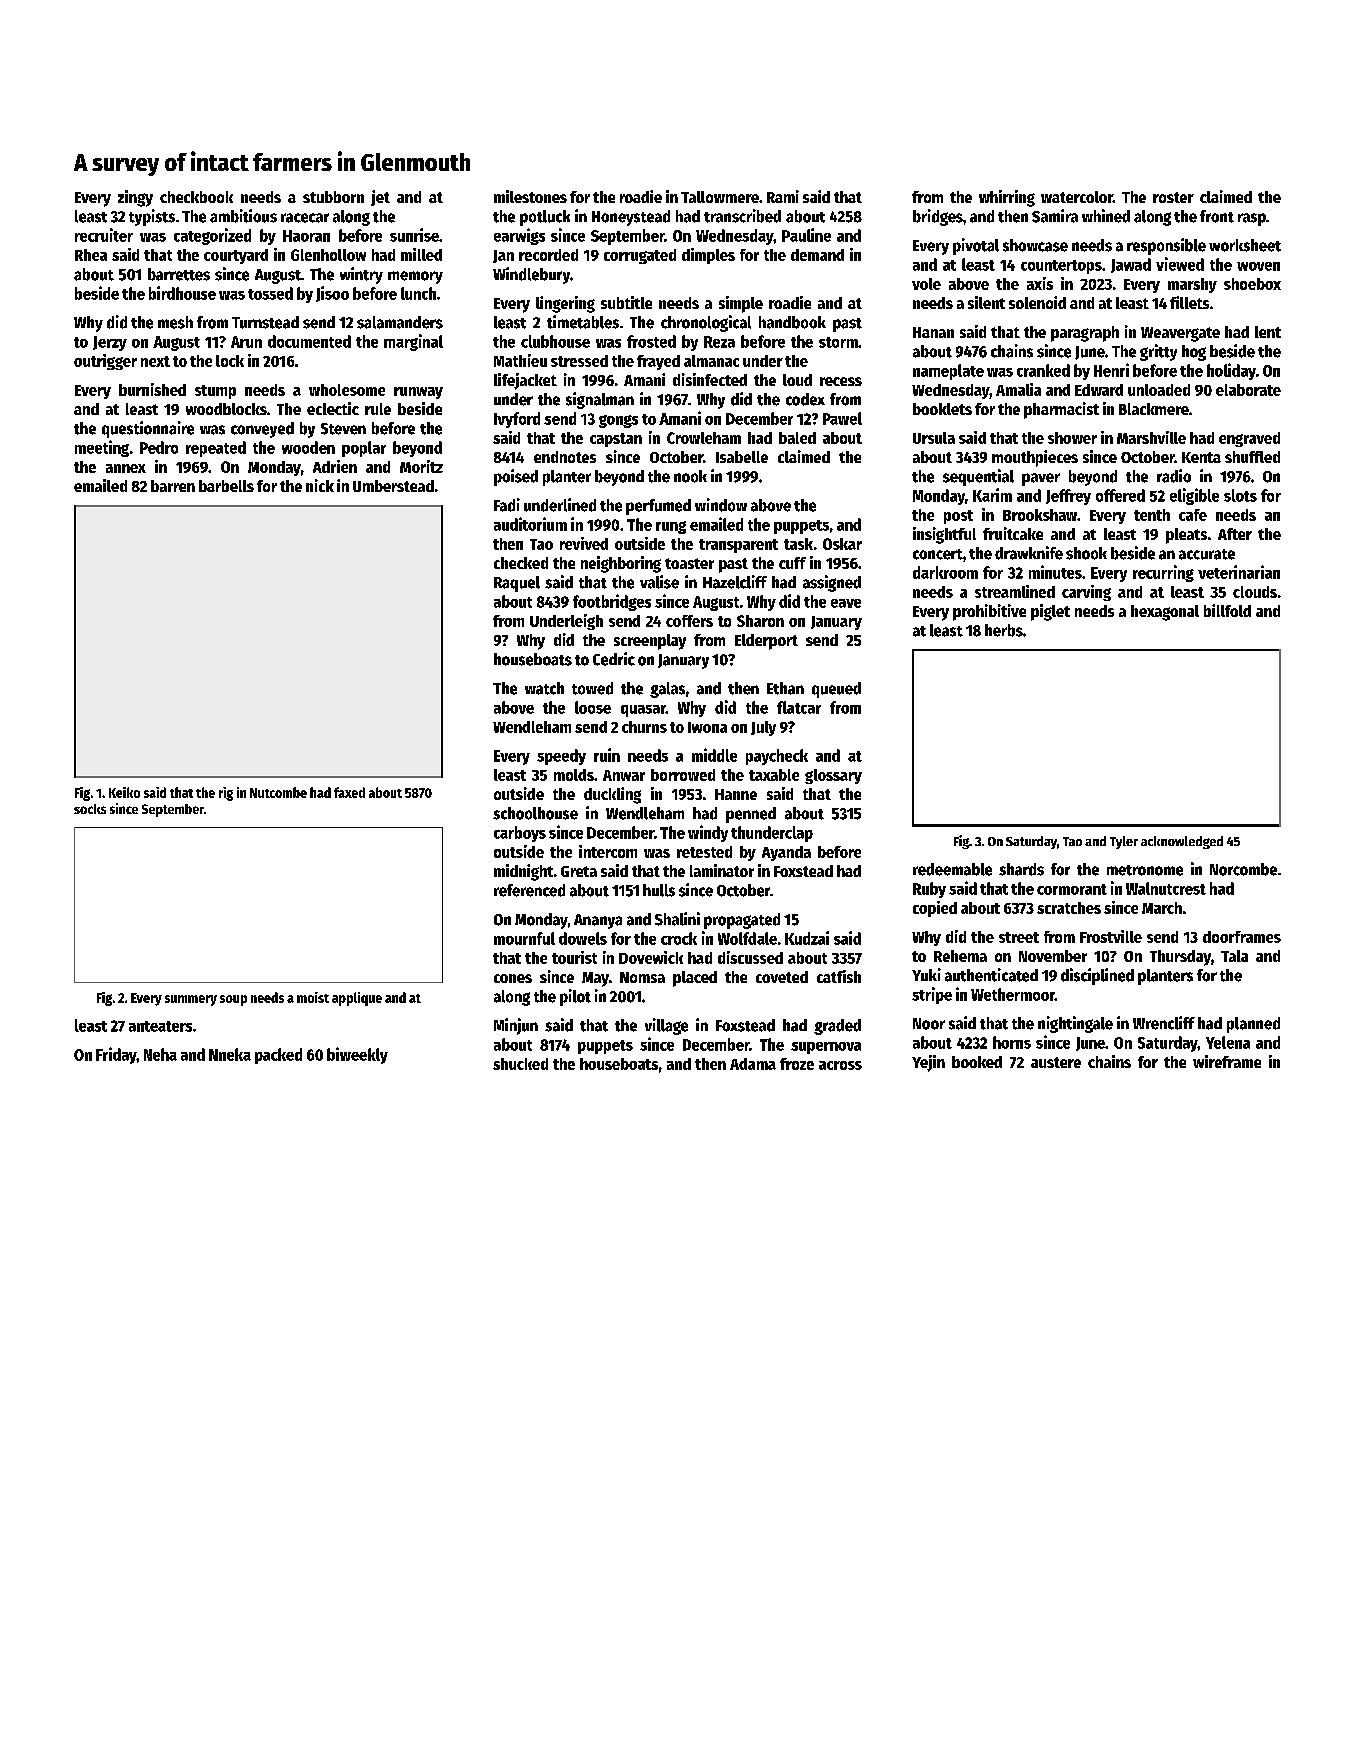  I want to click on simple, so click(741, 304).
